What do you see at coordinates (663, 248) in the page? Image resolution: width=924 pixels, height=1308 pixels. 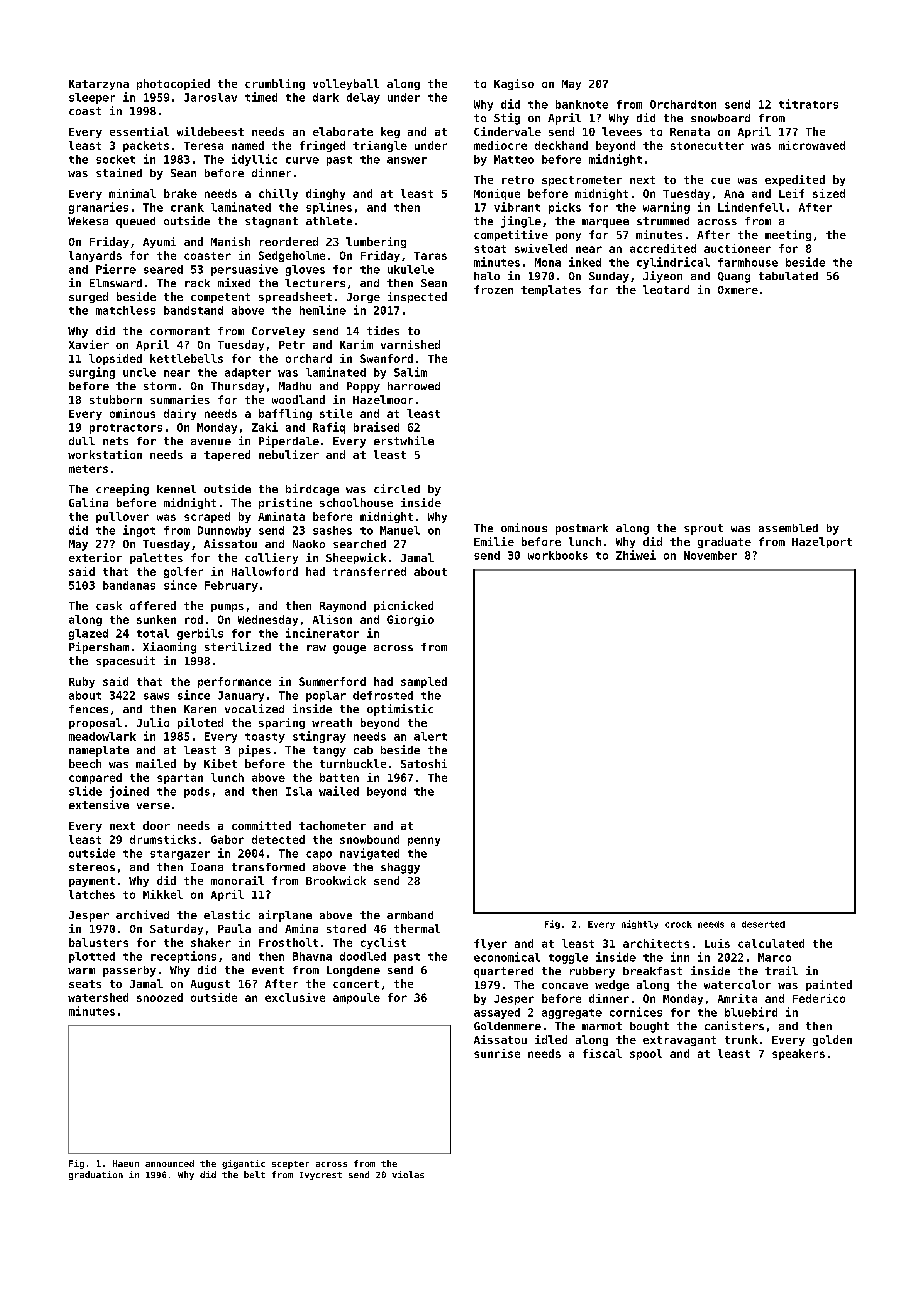 I see `accredited` at bounding box center [663, 248].
